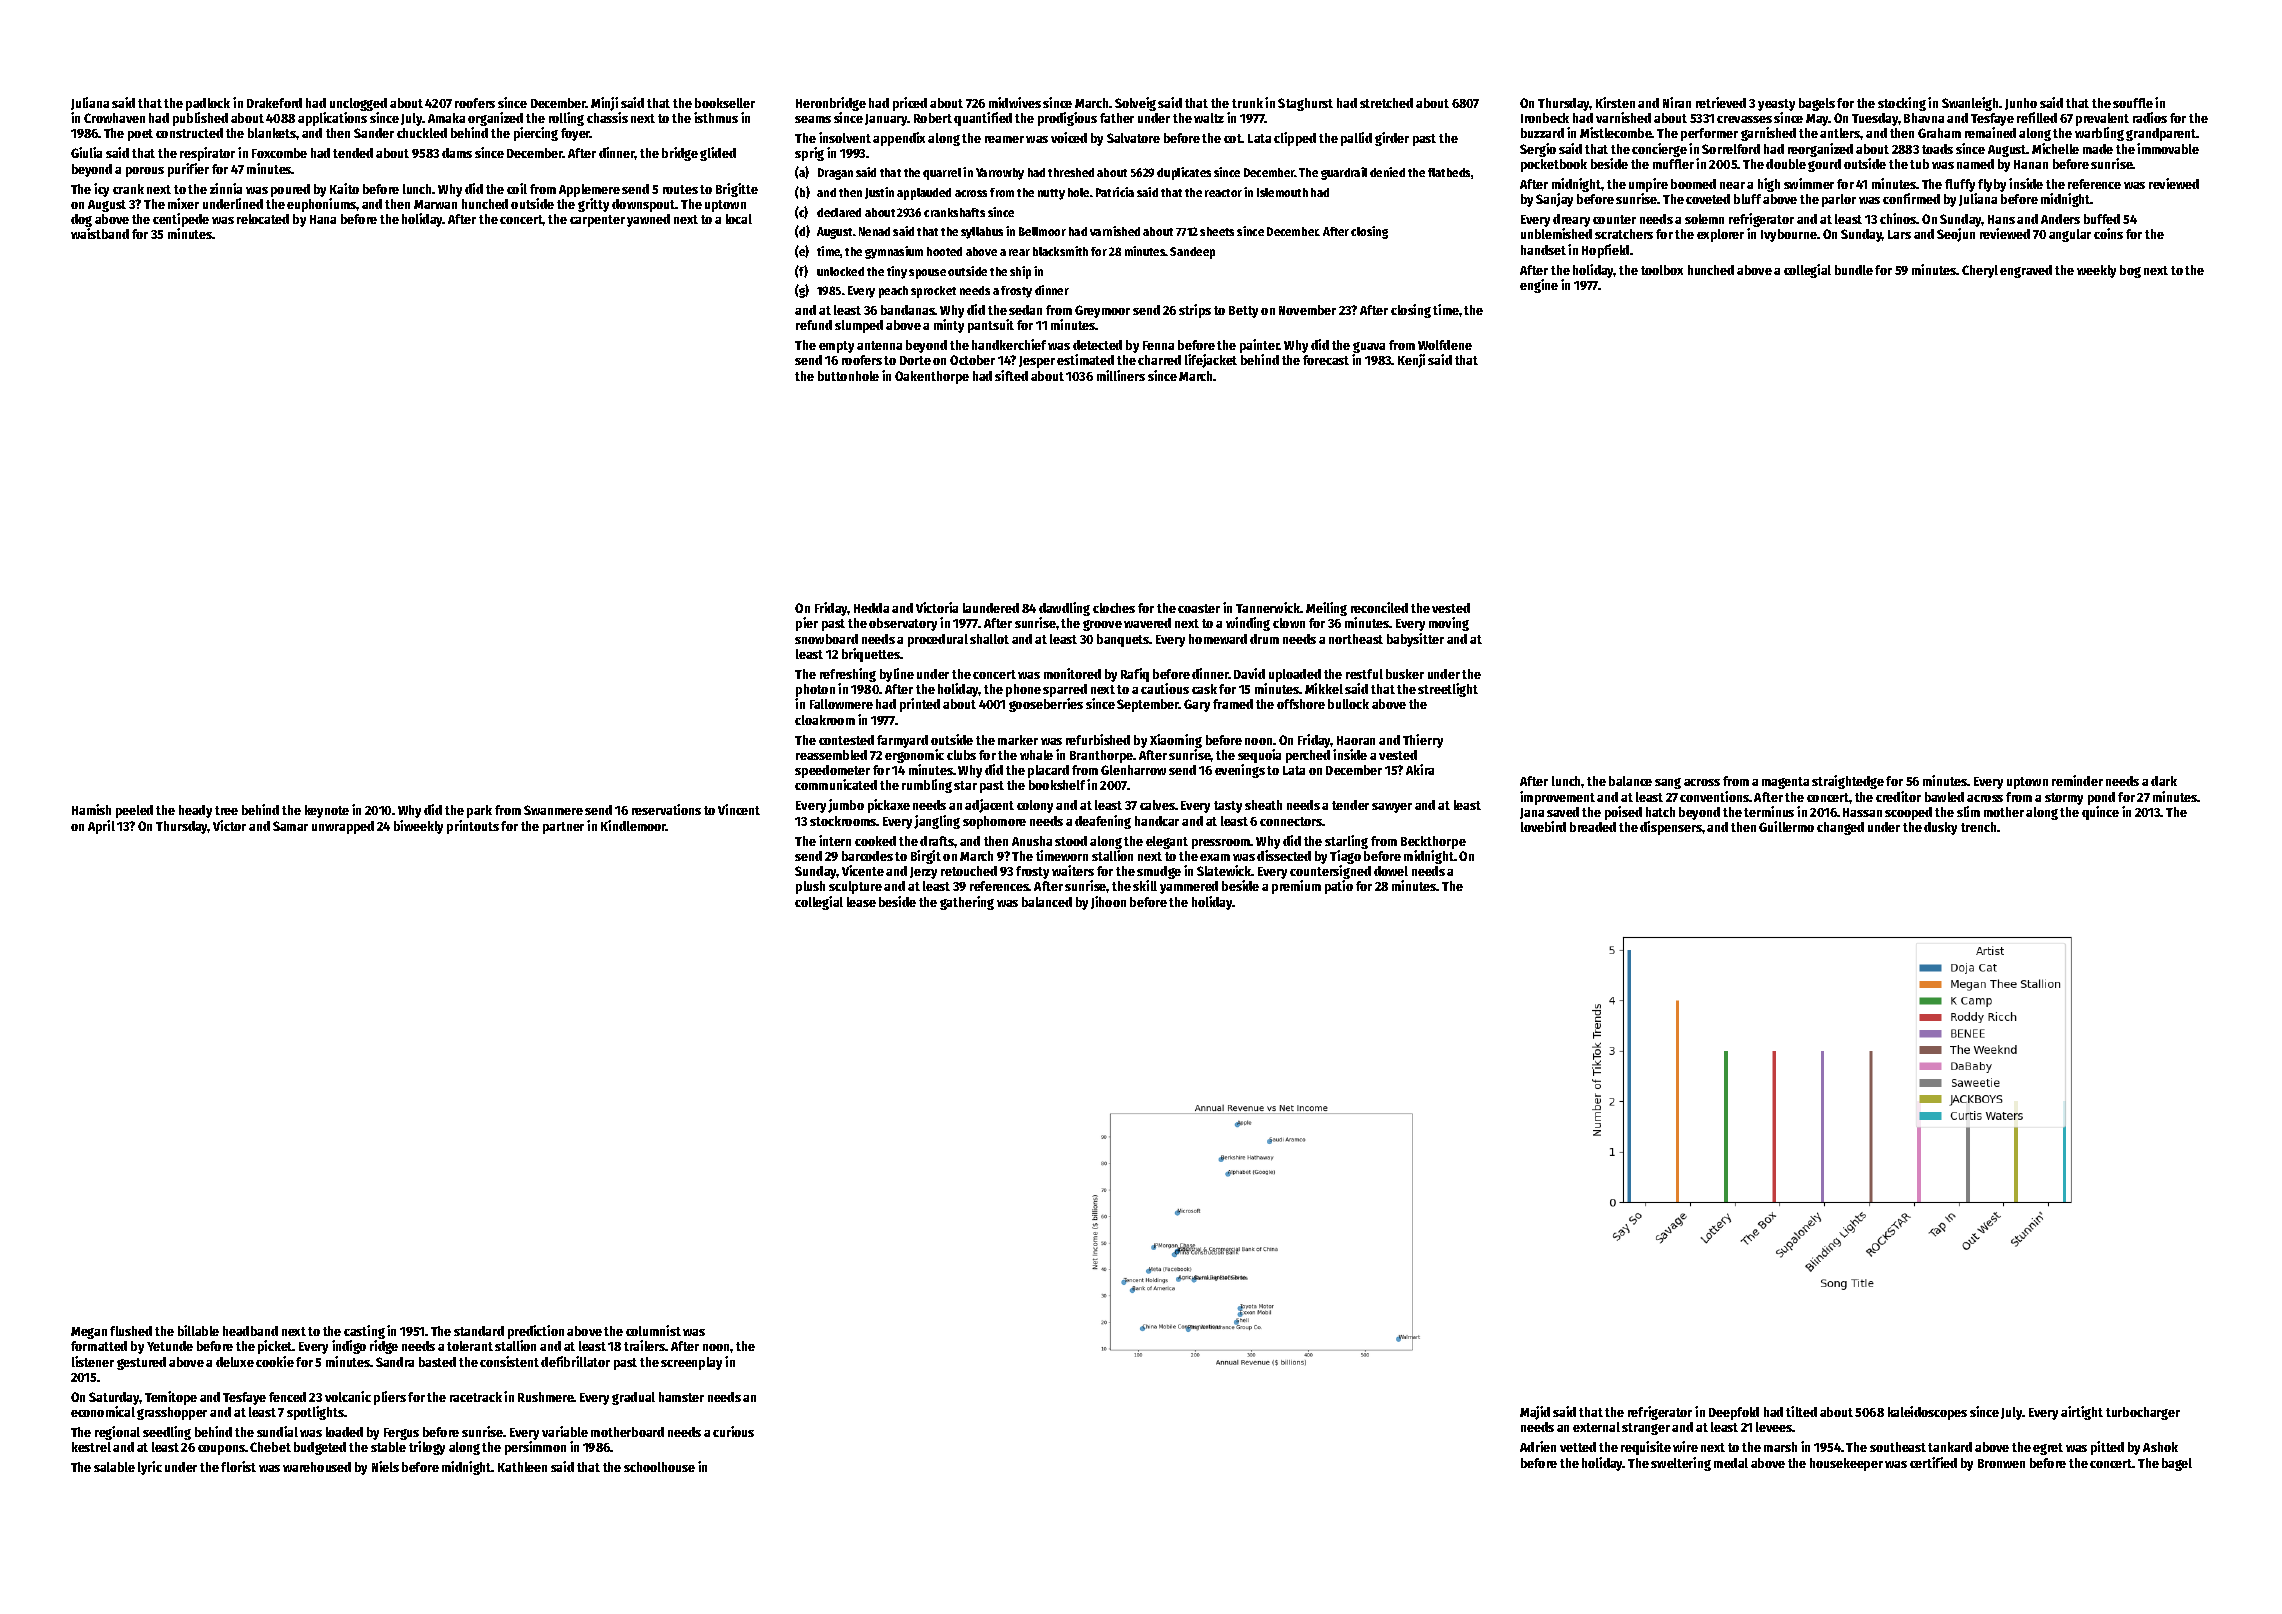 The width and height of the screenshot is (2282, 1614). What do you see at coordinates (861, 902) in the screenshot?
I see `lease` at bounding box center [861, 902].
